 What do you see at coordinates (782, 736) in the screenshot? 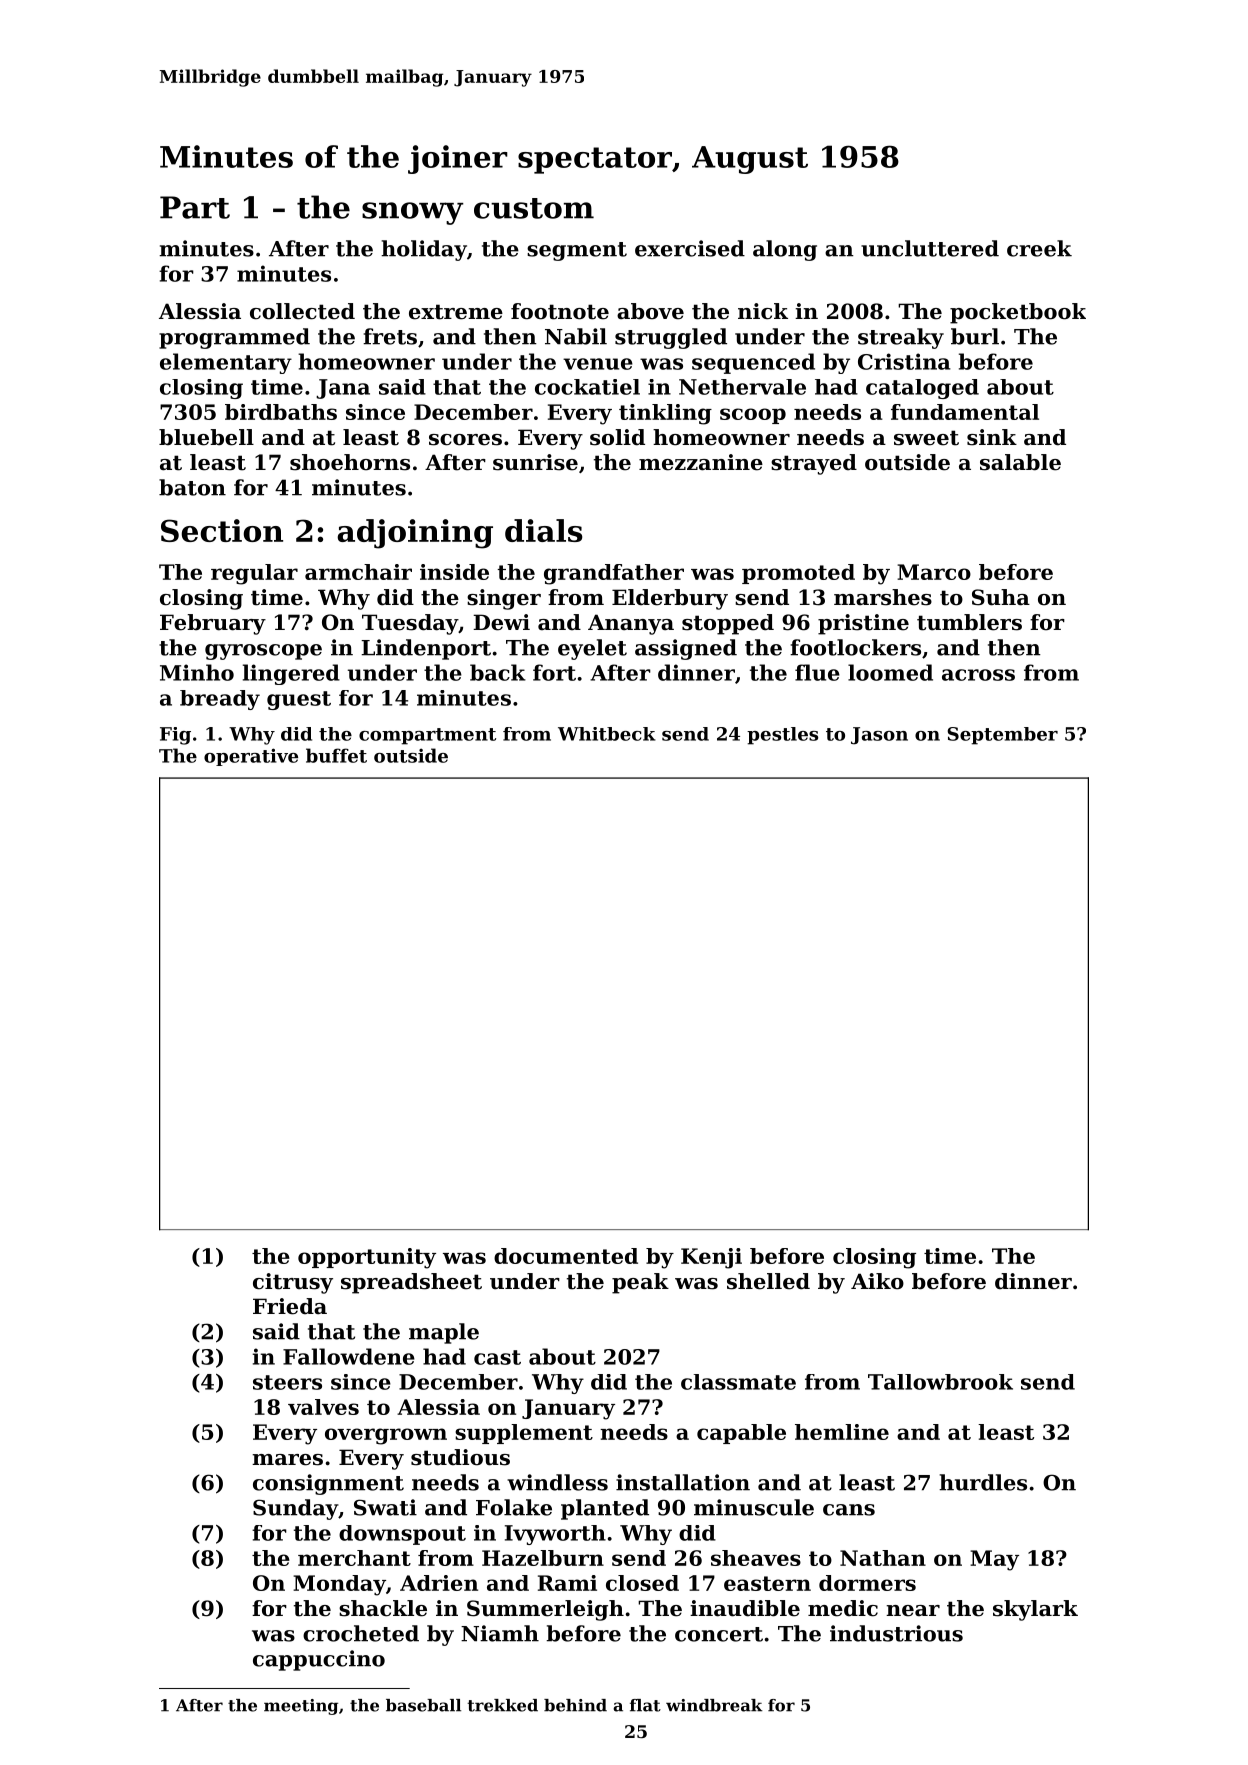
I see `pestles` at bounding box center [782, 736].
